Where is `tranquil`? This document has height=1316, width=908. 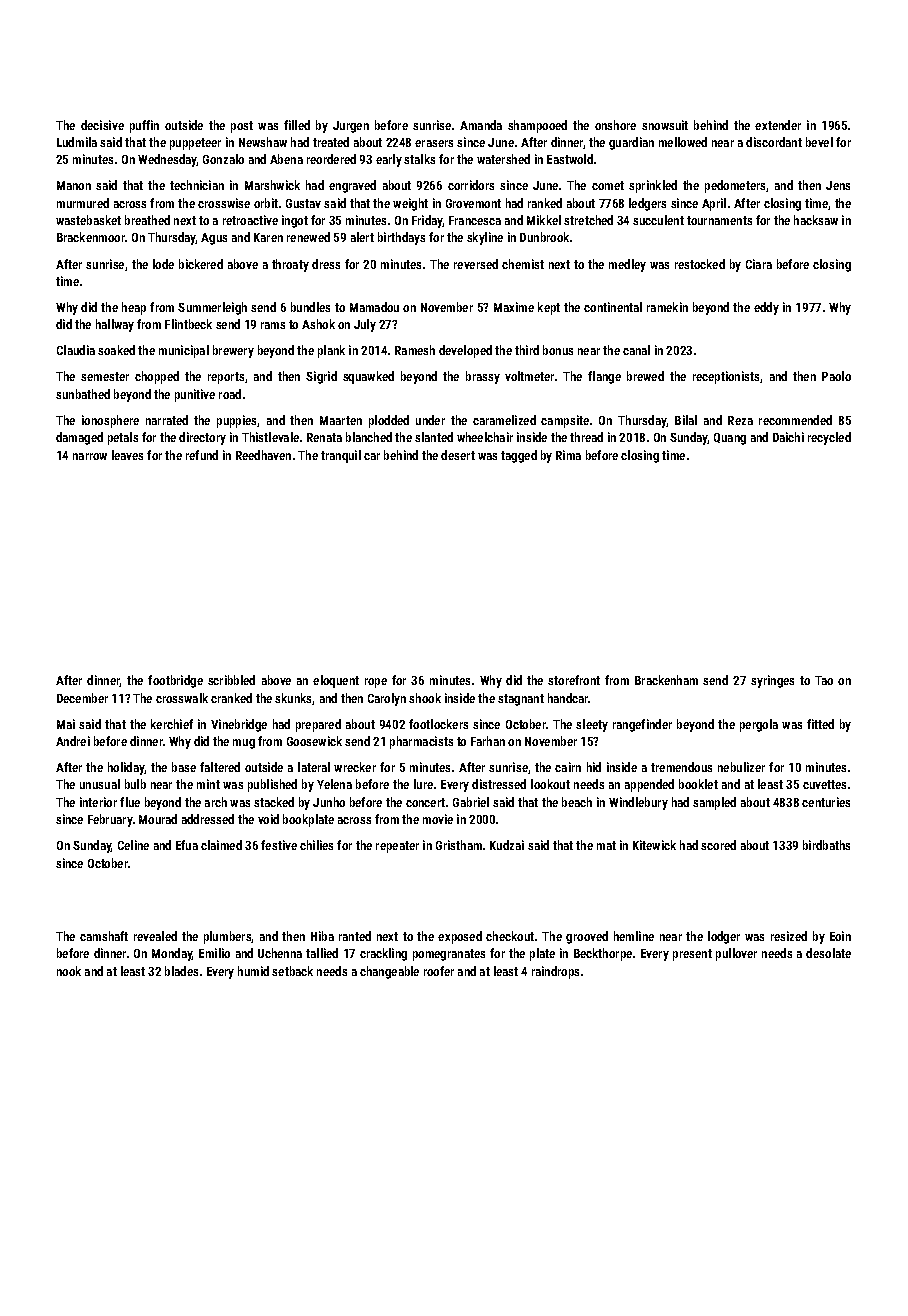 tranquil is located at coordinates (341, 456).
